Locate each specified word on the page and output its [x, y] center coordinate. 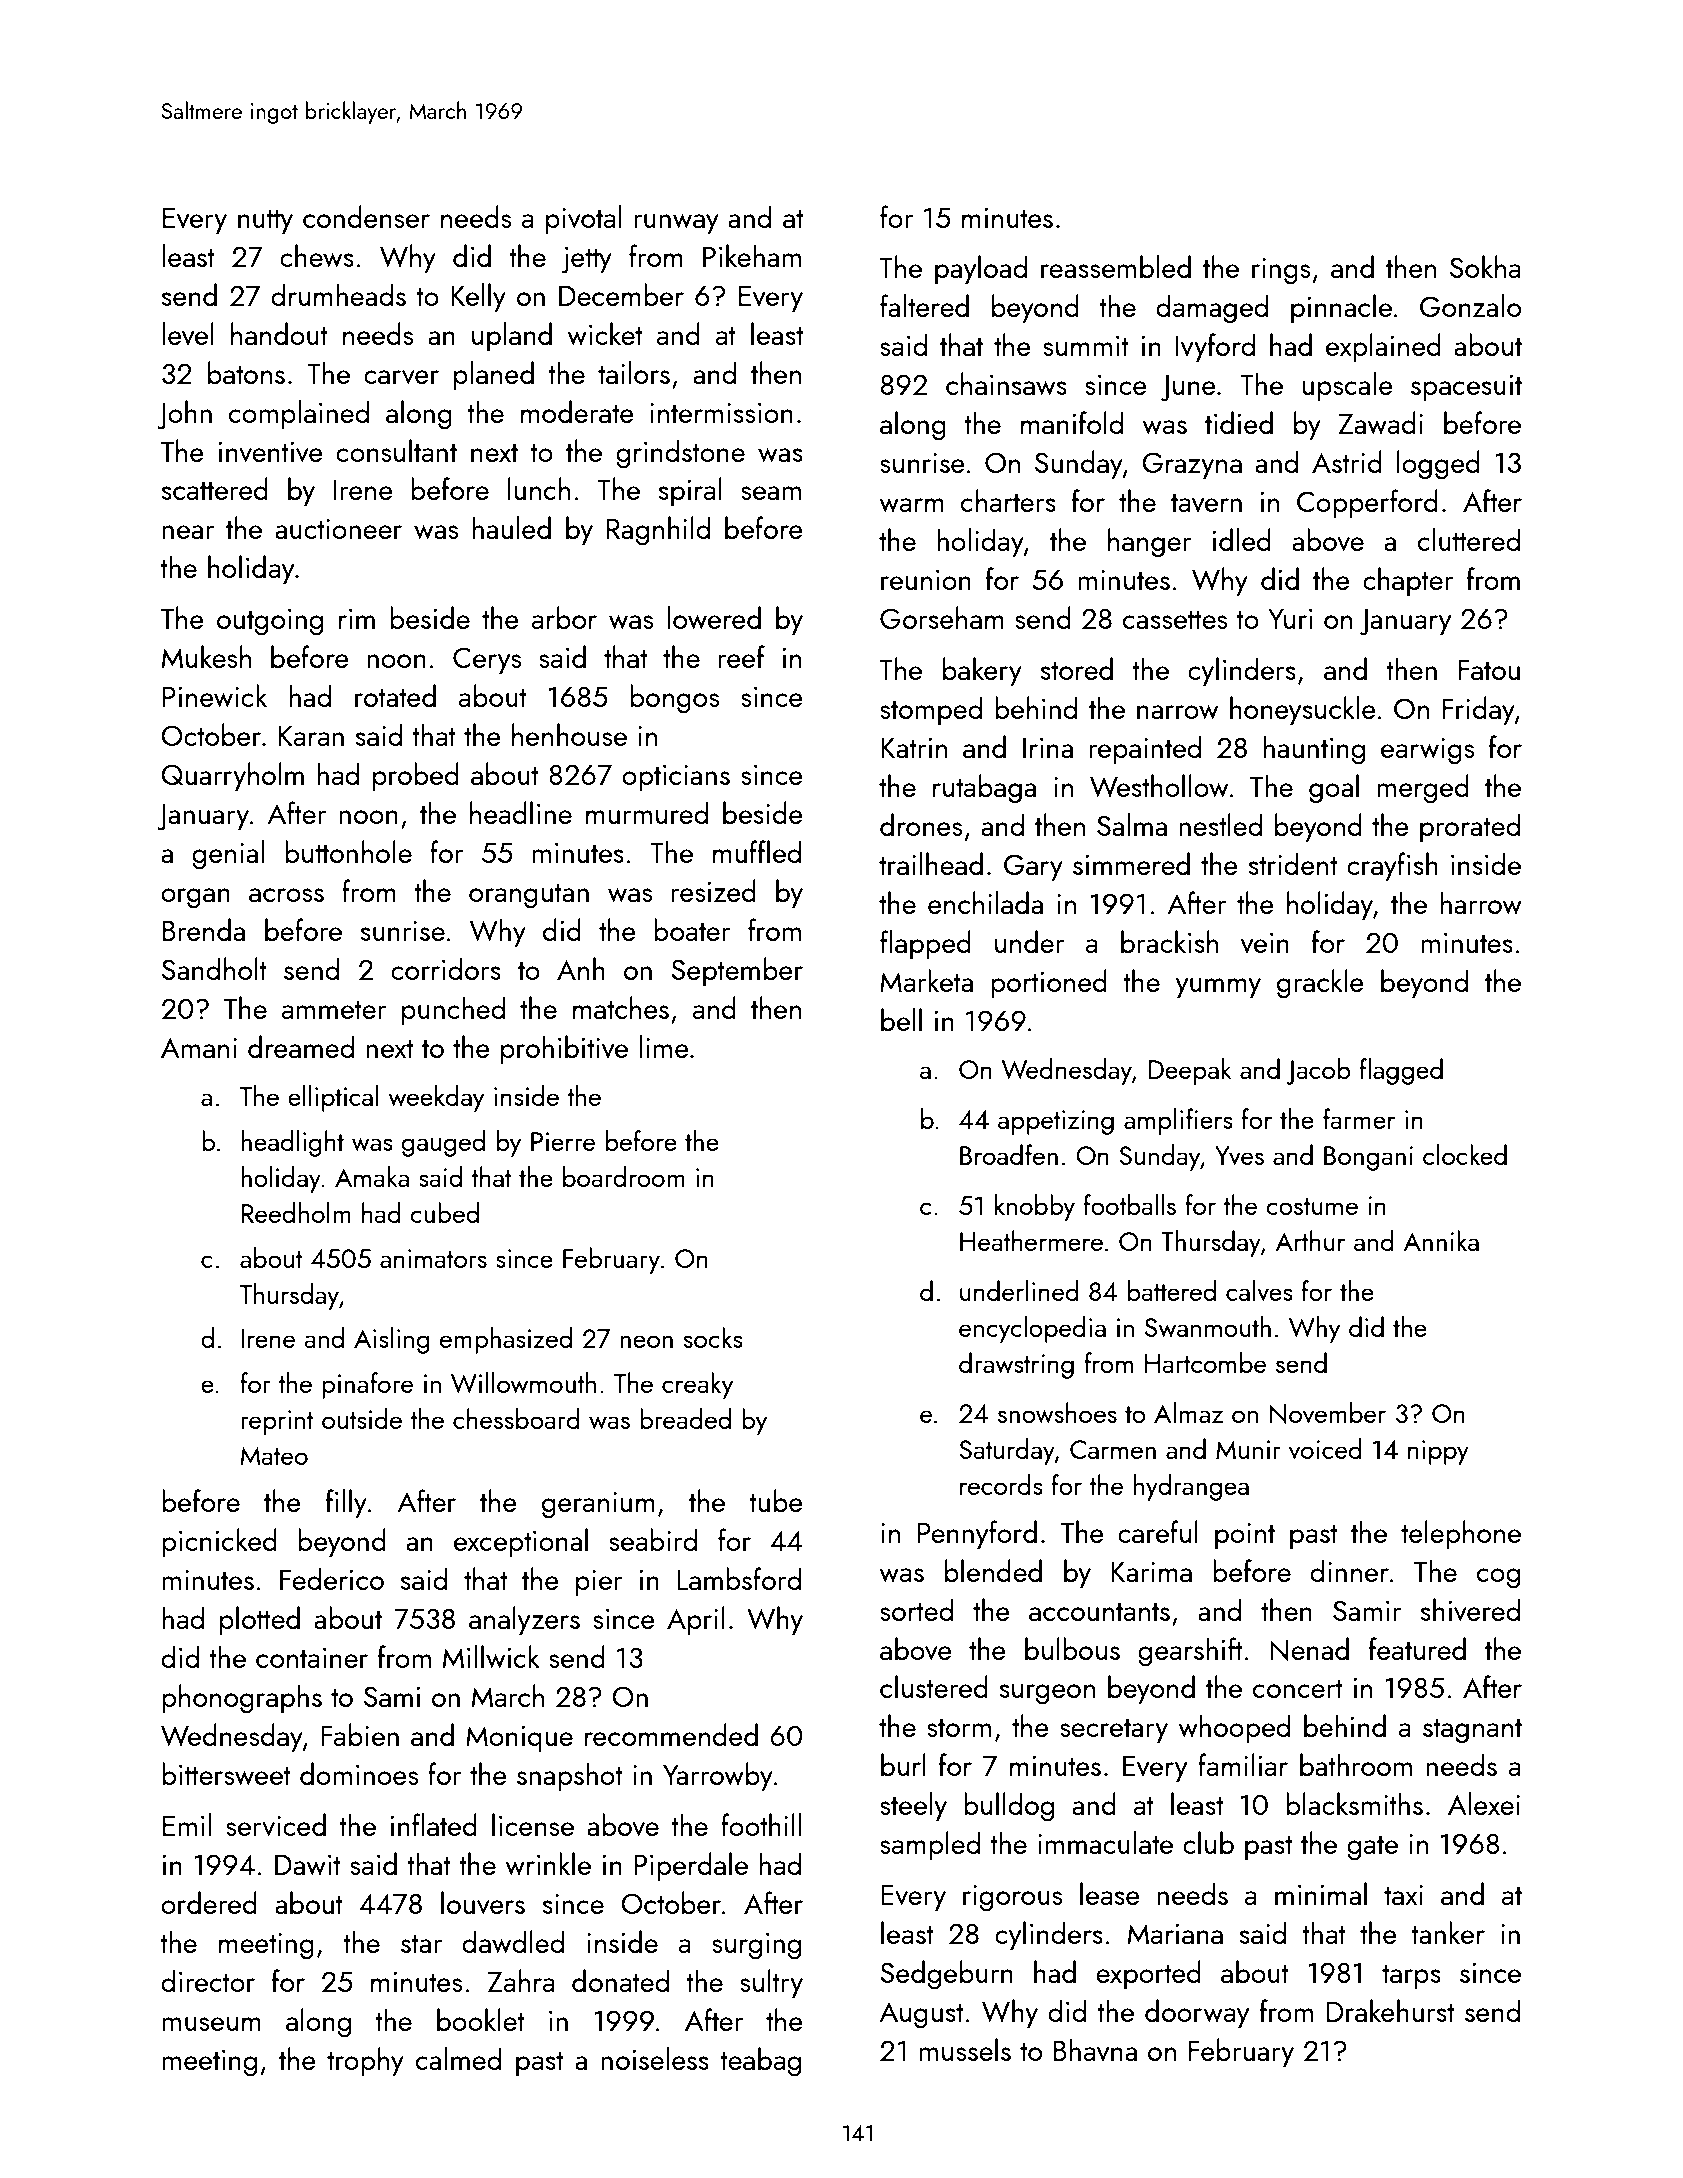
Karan [311, 735]
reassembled [1116, 266]
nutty [265, 222]
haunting [1314, 750]
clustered [934, 1686]
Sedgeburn [946, 1975]
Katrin [914, 747]
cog [1498, 1578]
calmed [458, 2058]
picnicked [219, 1542]
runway [676, 224]
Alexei [1484, 1803]
